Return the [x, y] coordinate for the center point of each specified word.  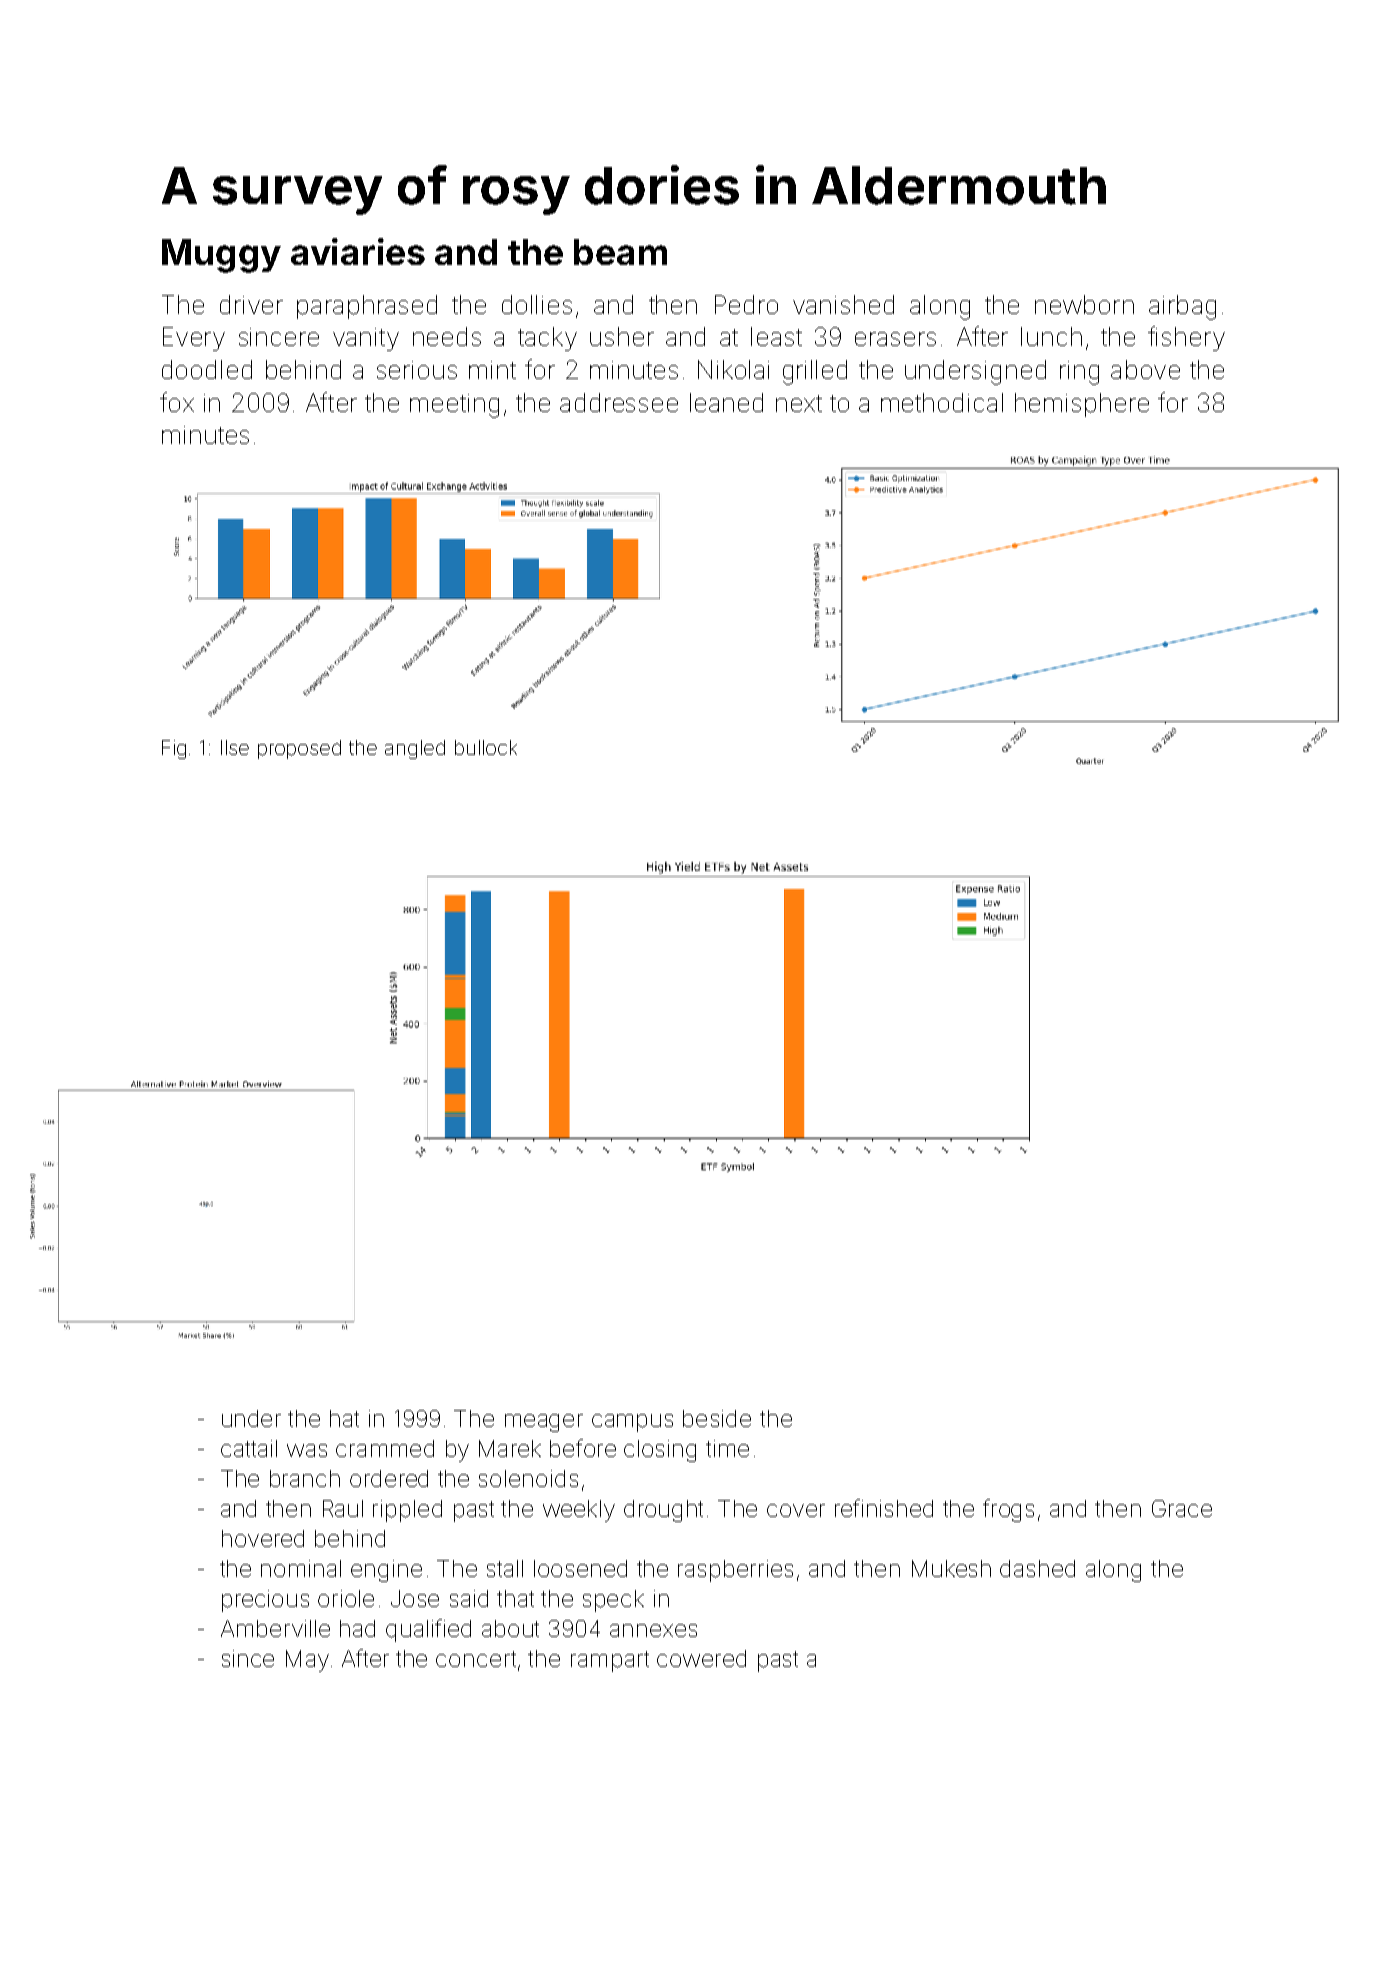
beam [620, 252]
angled [415, 749]
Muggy [221, 256]
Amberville [275, 1628]
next [799, 403]
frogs [1008, 1510]
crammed [385, 1448]
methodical [942, 402]
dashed [1037, 1568]
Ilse [235, 747]
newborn [1084, 304]
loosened [580, 1568]
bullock [486, 747]
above [1145, 369]
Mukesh [951, 1568]
